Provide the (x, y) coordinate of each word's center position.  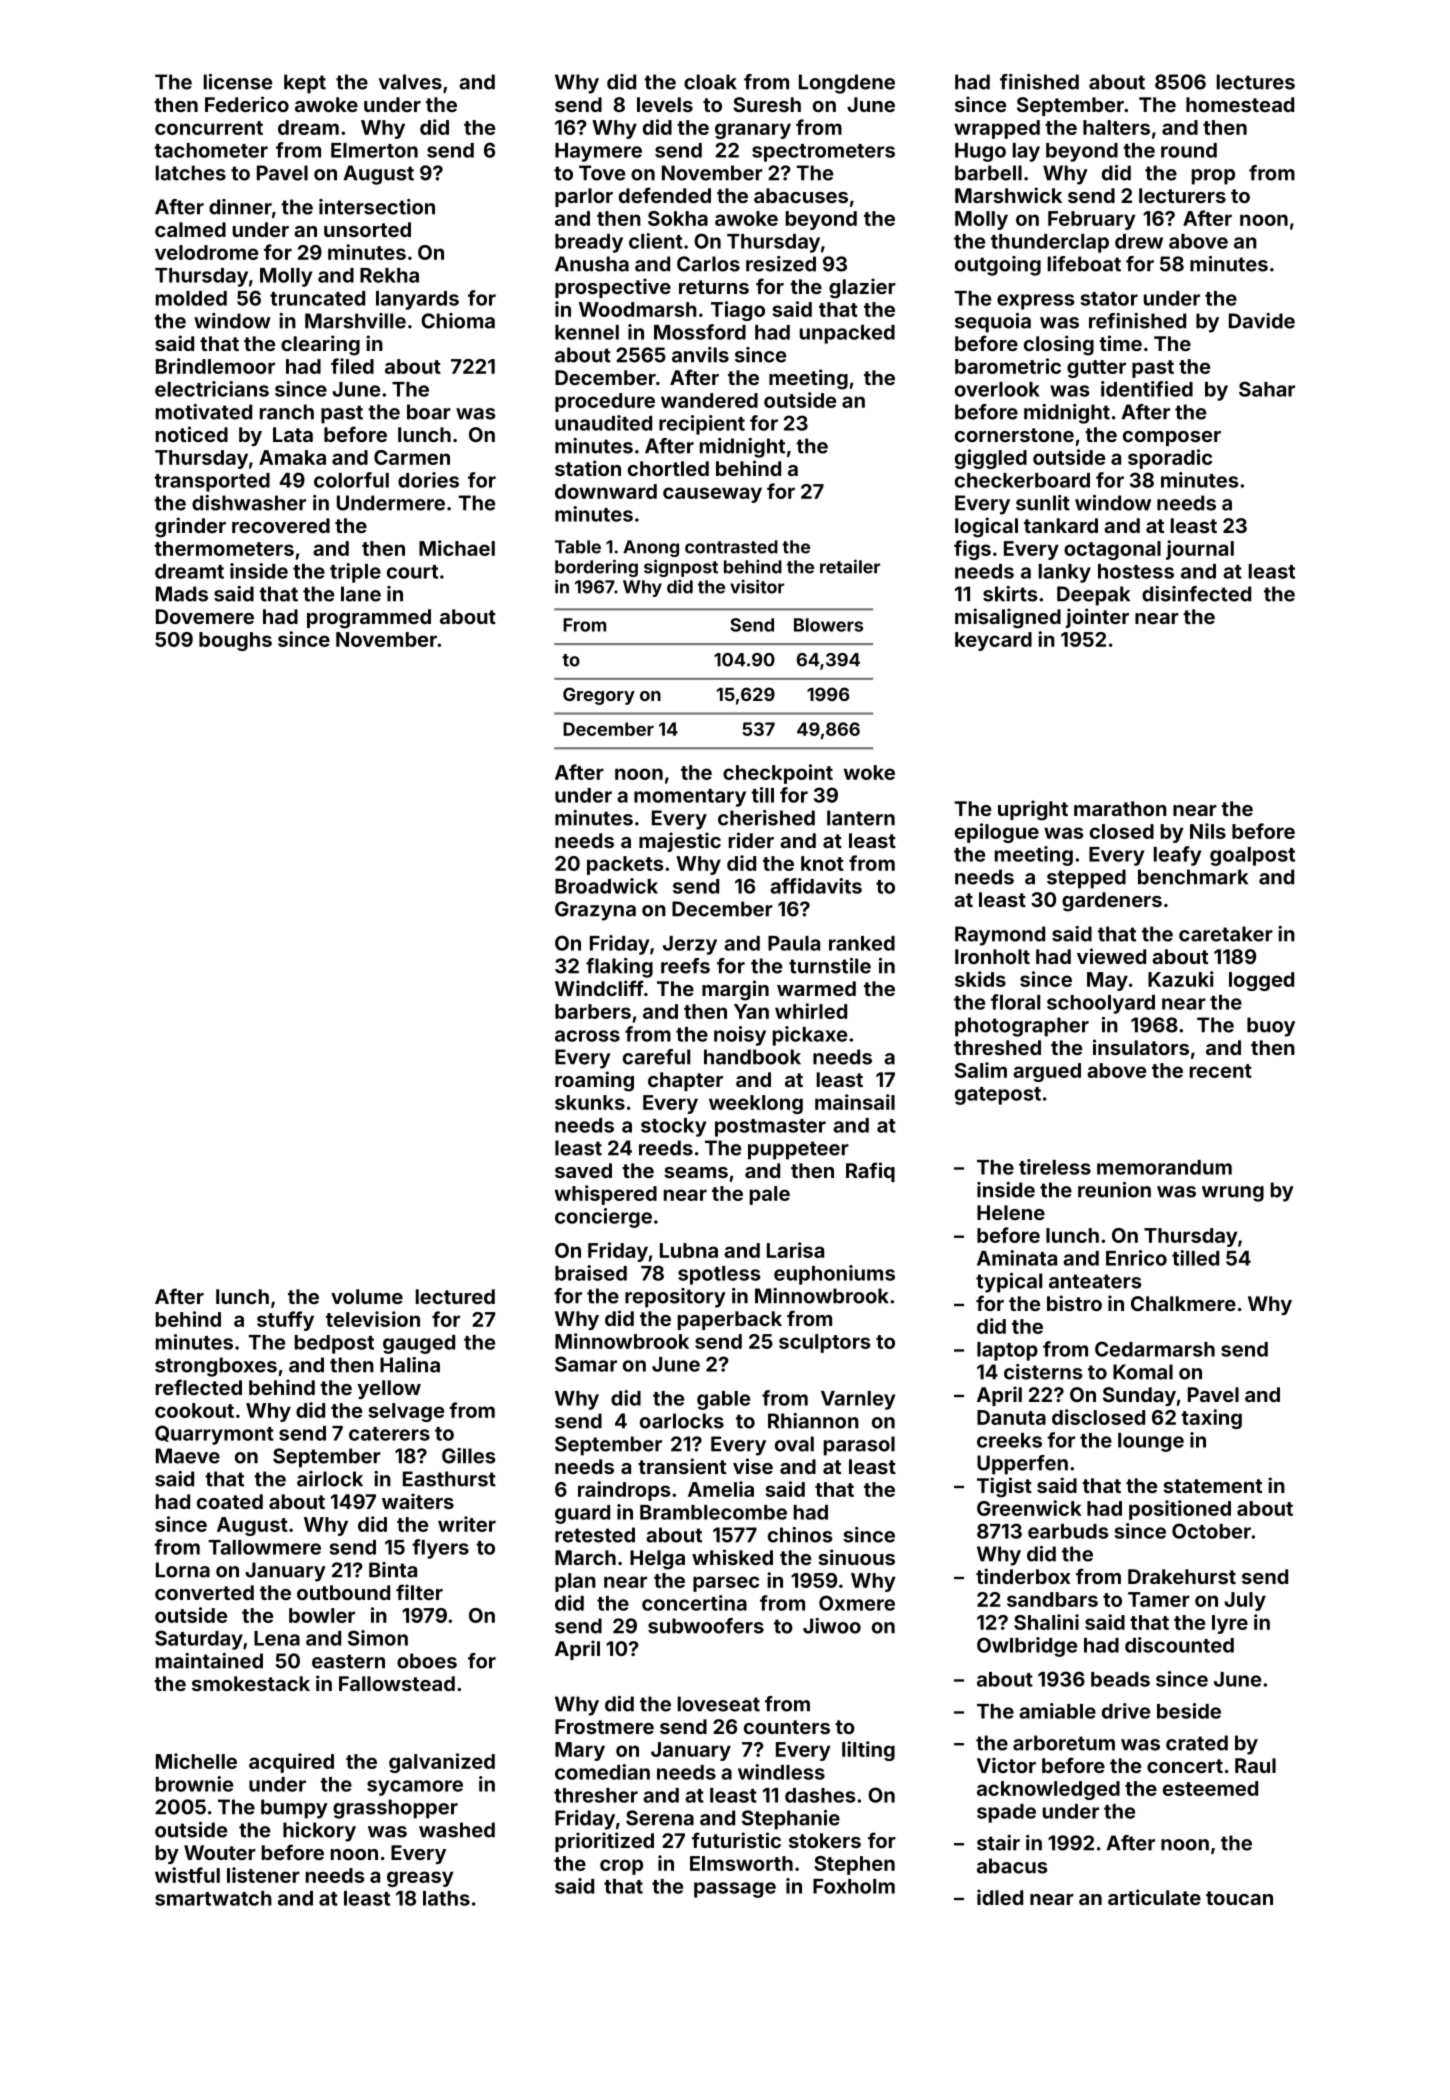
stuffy (285, 1321)
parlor (584, 197)
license (238, 82)
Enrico (1136, 1258)
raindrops (624, 1491)
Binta (393, 1570)
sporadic (1170, 459)
